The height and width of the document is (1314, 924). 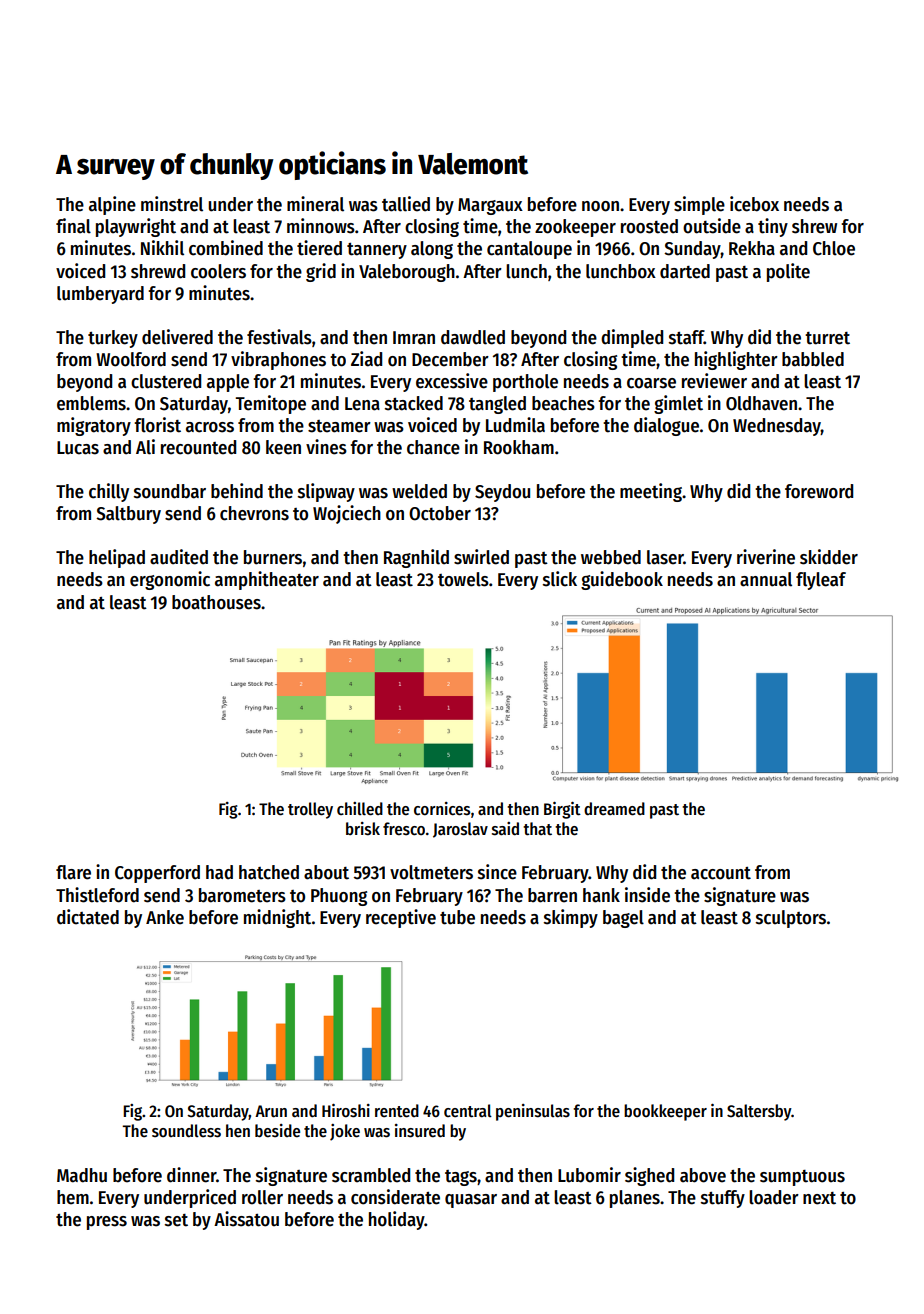 I want to click on Madhu, so click(x=82, y=1175).
